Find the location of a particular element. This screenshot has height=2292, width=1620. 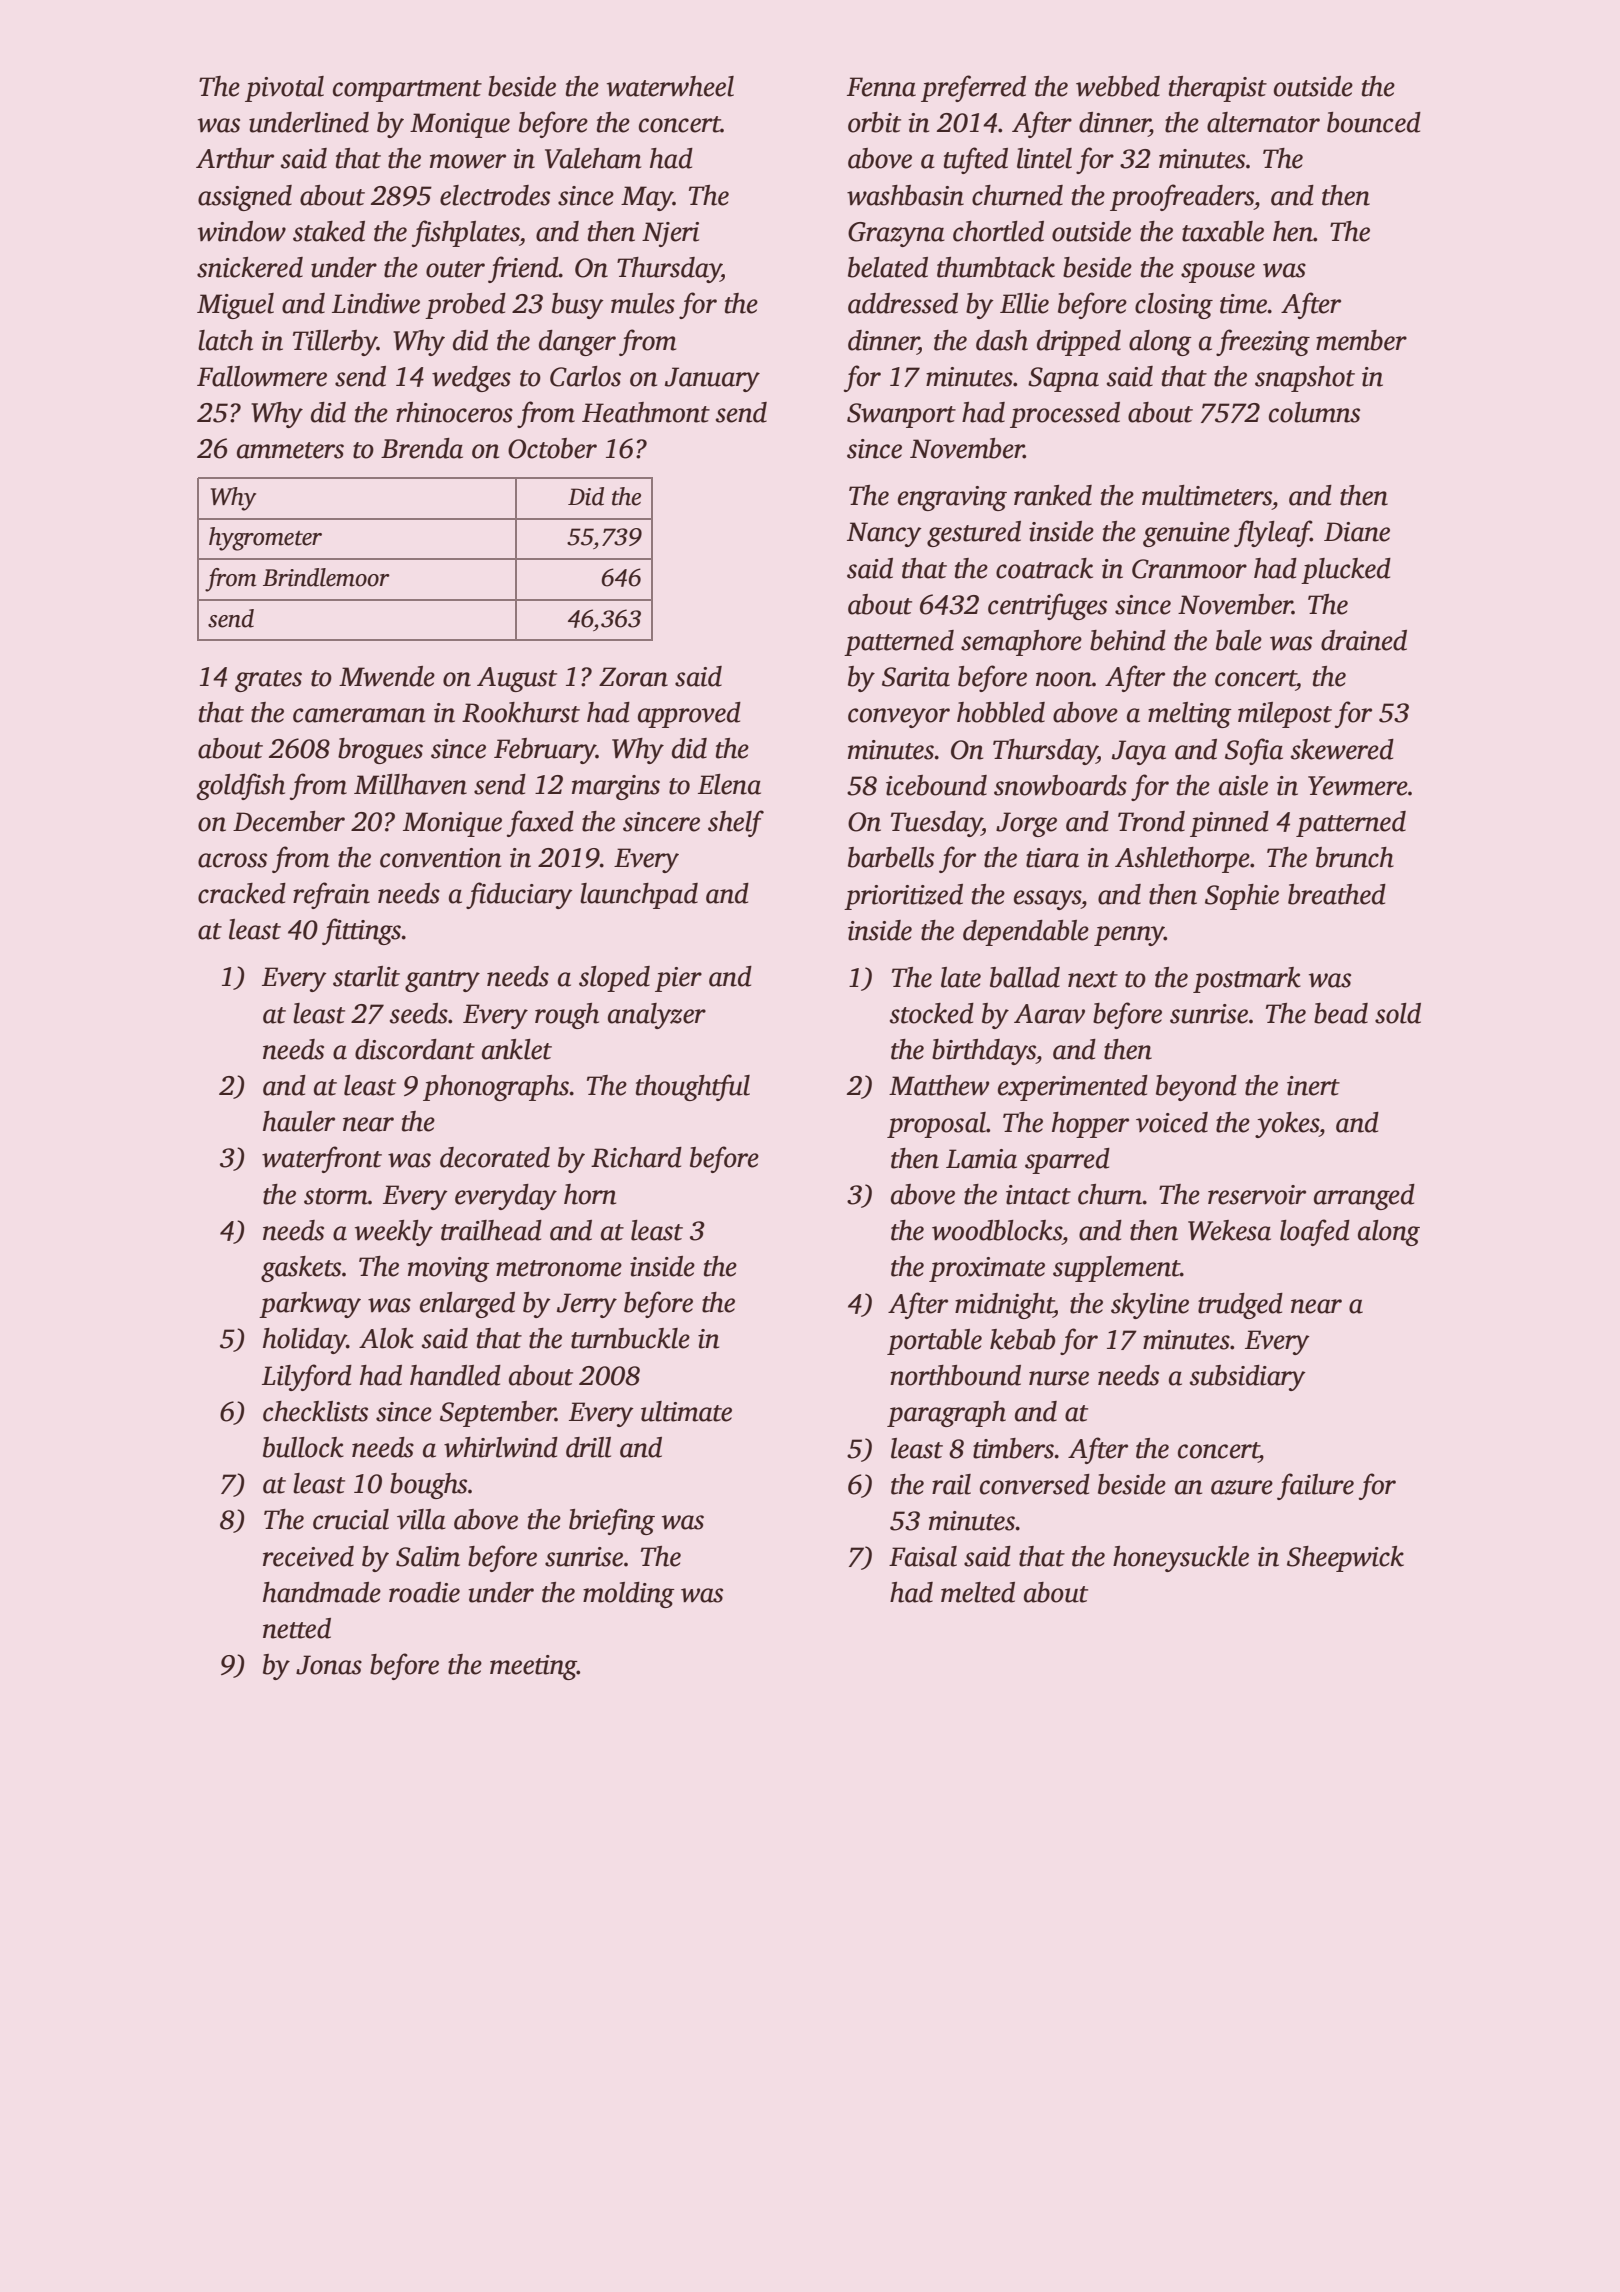

Wekesa is located at coordinates (1229, 1230).
